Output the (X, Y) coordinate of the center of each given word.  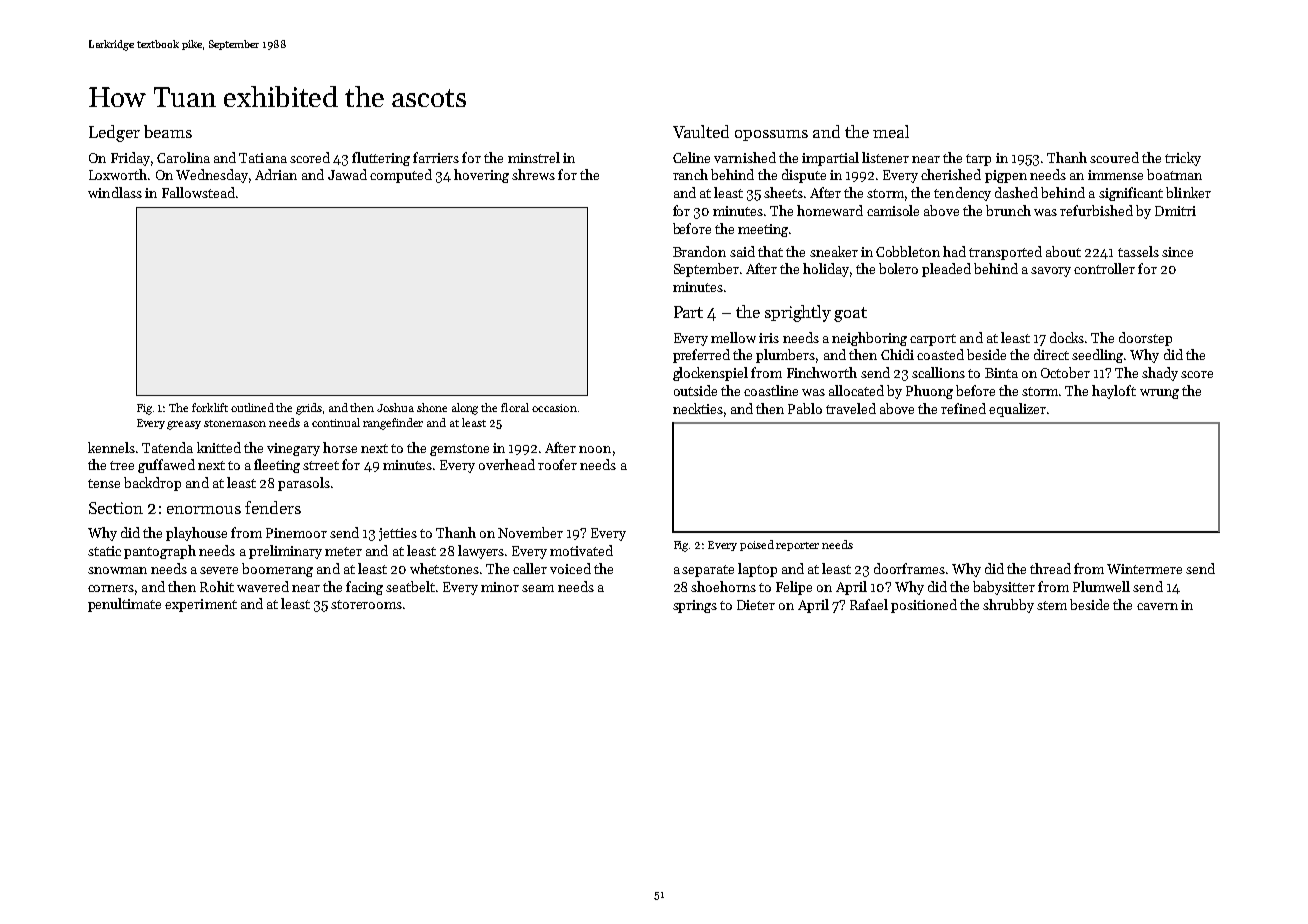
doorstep (1145, 339)
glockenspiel (710, 374)
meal (891, 131)
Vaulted (701, 131)
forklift (210, 407)
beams (168, 131)
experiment (201, 605)
